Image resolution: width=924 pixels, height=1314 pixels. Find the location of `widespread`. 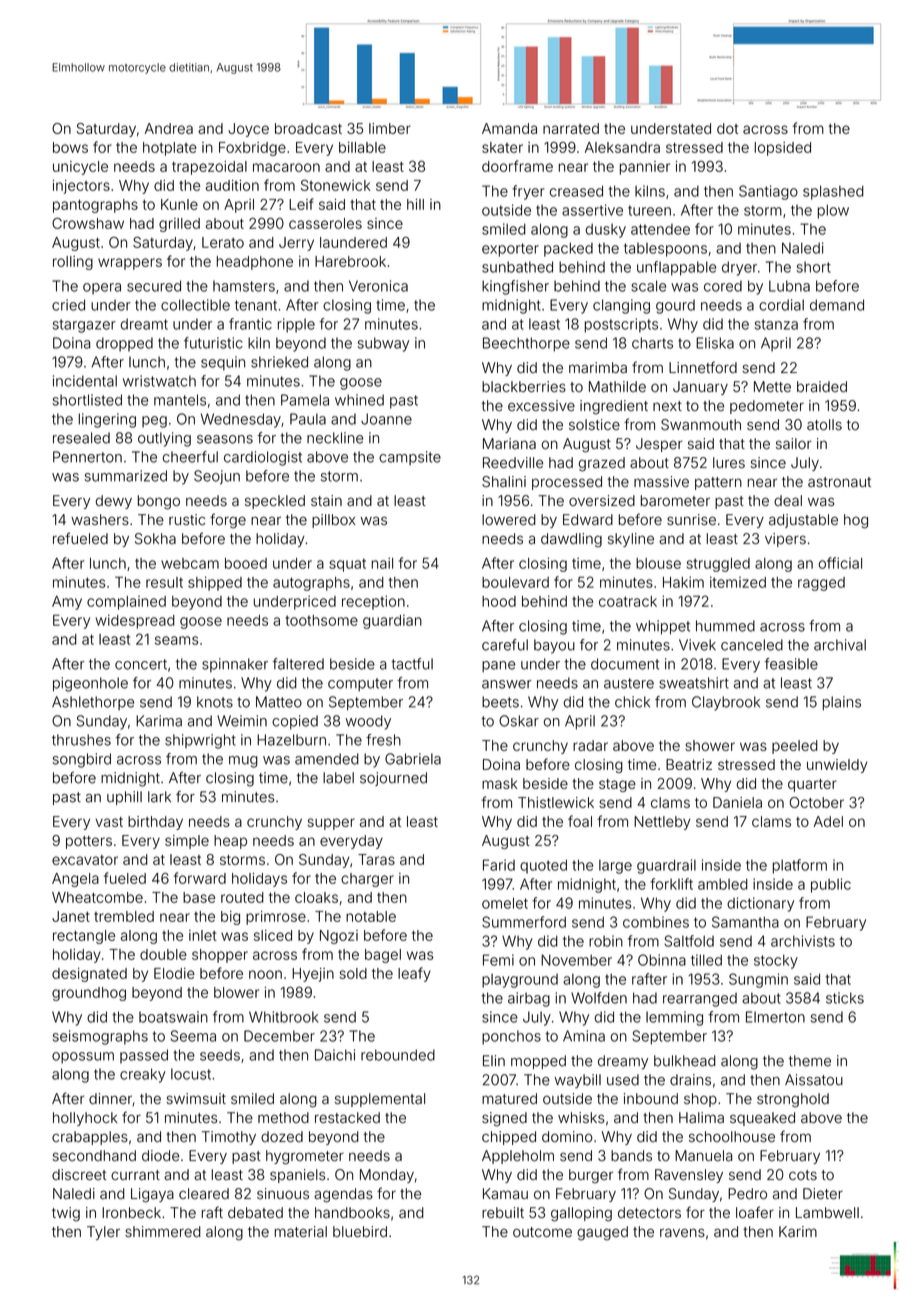

widespread is located at coordinates (135, 621).
